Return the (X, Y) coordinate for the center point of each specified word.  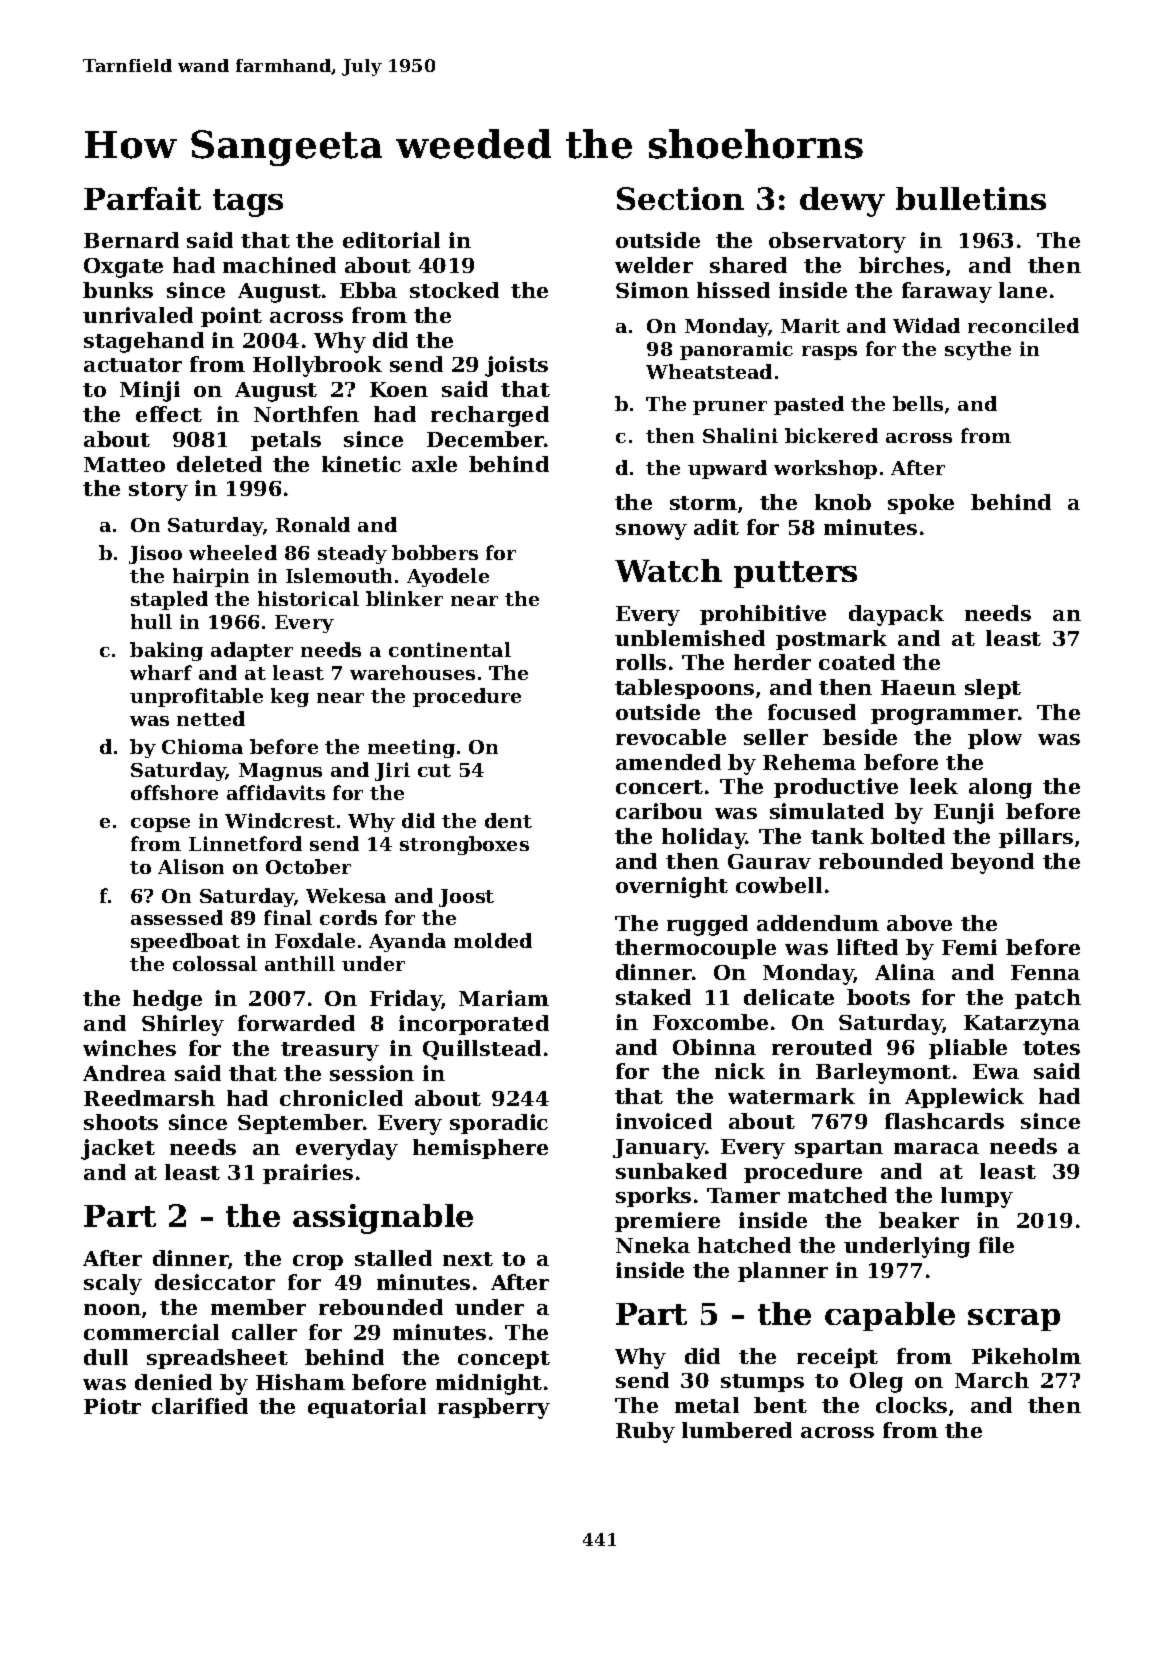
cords (348, 917)
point (231, 317)
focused (812, 712)
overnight (672, 887)
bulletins (971, 198)
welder (654, 265)
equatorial (367, 1408)
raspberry (494, 1408)
